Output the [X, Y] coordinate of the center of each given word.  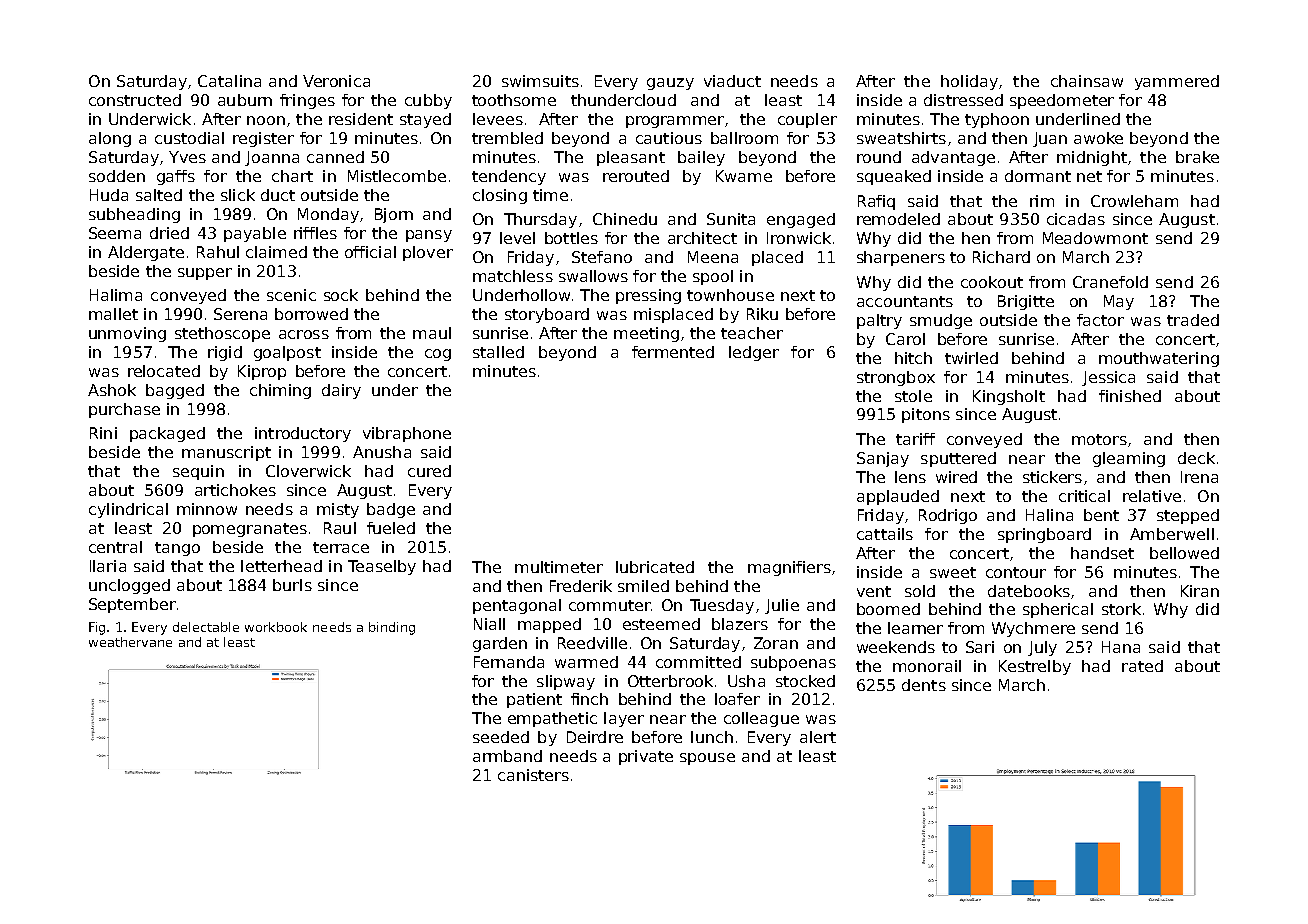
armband [507, 756]
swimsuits [540, 81]
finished [1130, 396]
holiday [969, 82]
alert [818, 737]
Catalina [229, 81]
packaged [167, 434]
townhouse [730, 295]
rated [1142, 666]
